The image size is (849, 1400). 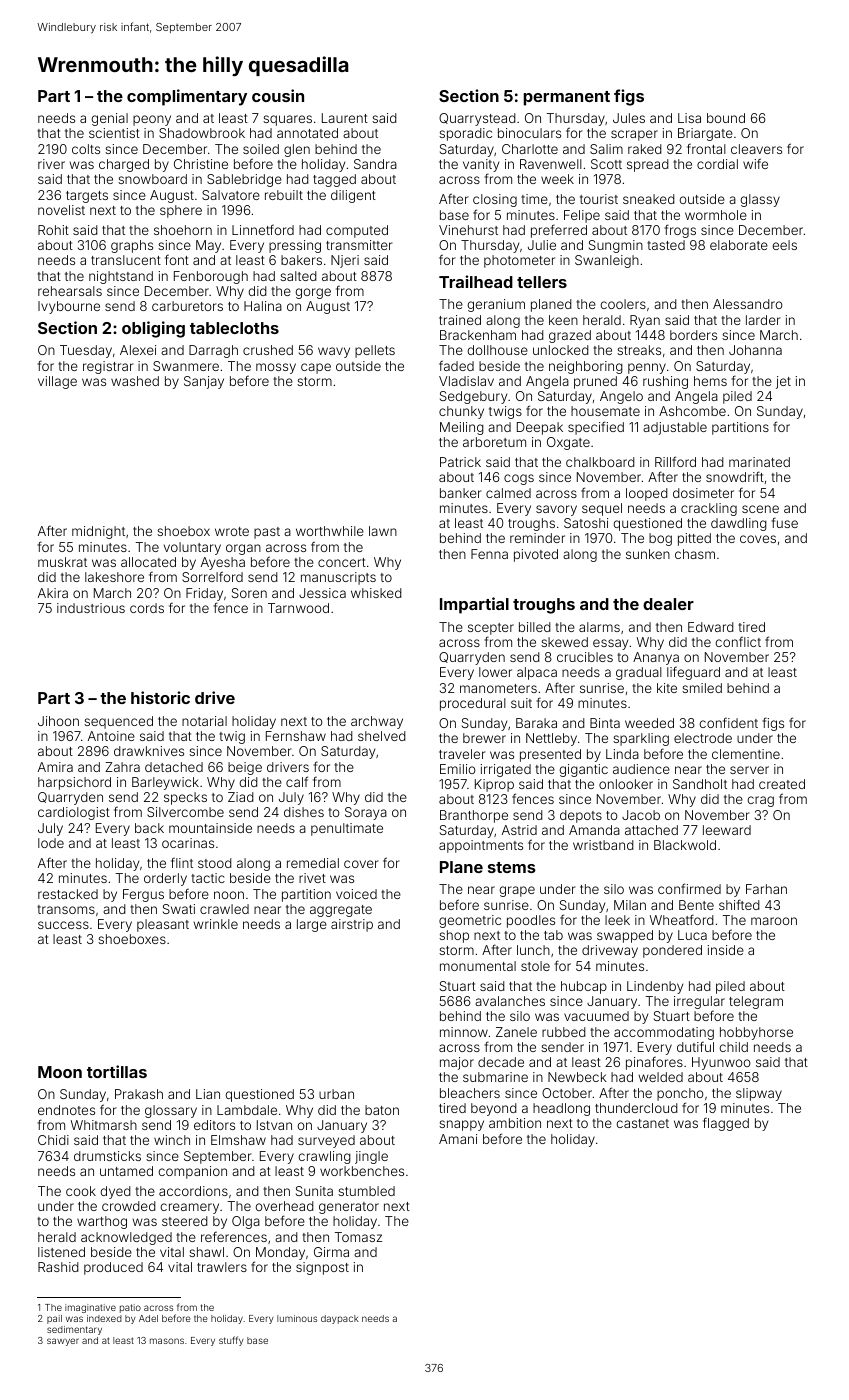 What do you see at coordinates (61, 1252) in the document?
I see `listened` at bounding box center [61, 1252].
